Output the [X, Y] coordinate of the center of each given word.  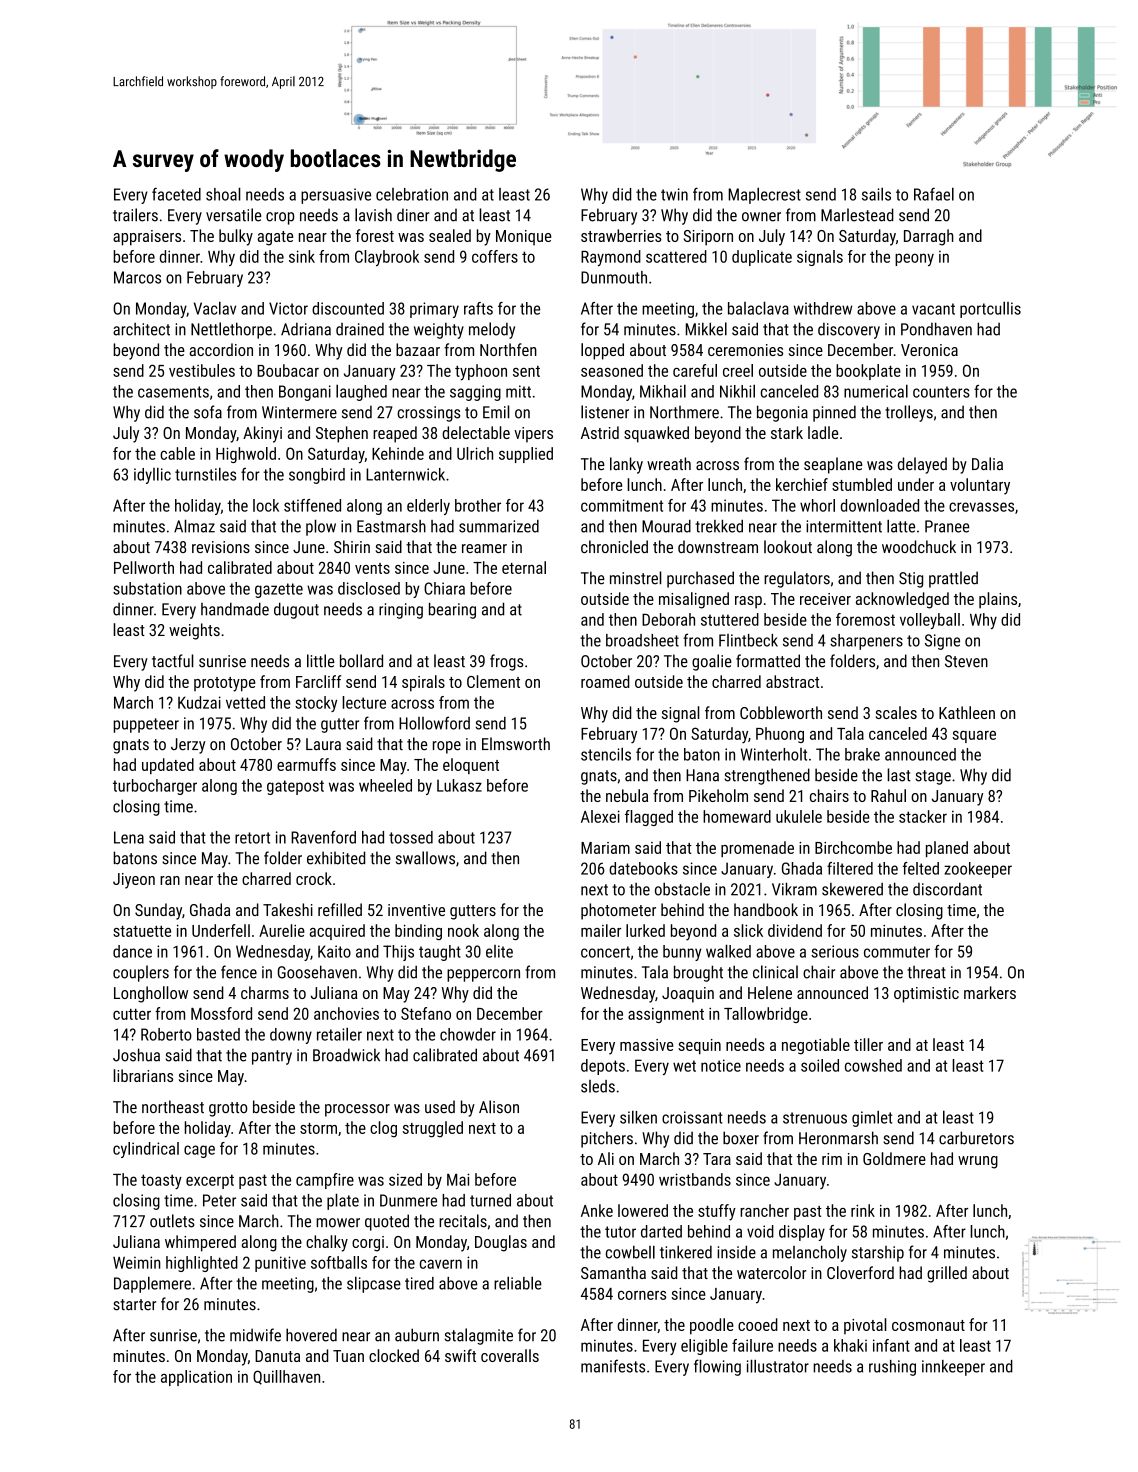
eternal [524, 567]
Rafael [934, 194]
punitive [280, 1264]
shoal [223, 194]
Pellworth [144, 567]
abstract [792, 681]
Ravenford [323, 837]
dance [132, 951]
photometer [618, 911]
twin [674, 194]
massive [647, 1045]
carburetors [976, 1138]
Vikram [794, 889]
